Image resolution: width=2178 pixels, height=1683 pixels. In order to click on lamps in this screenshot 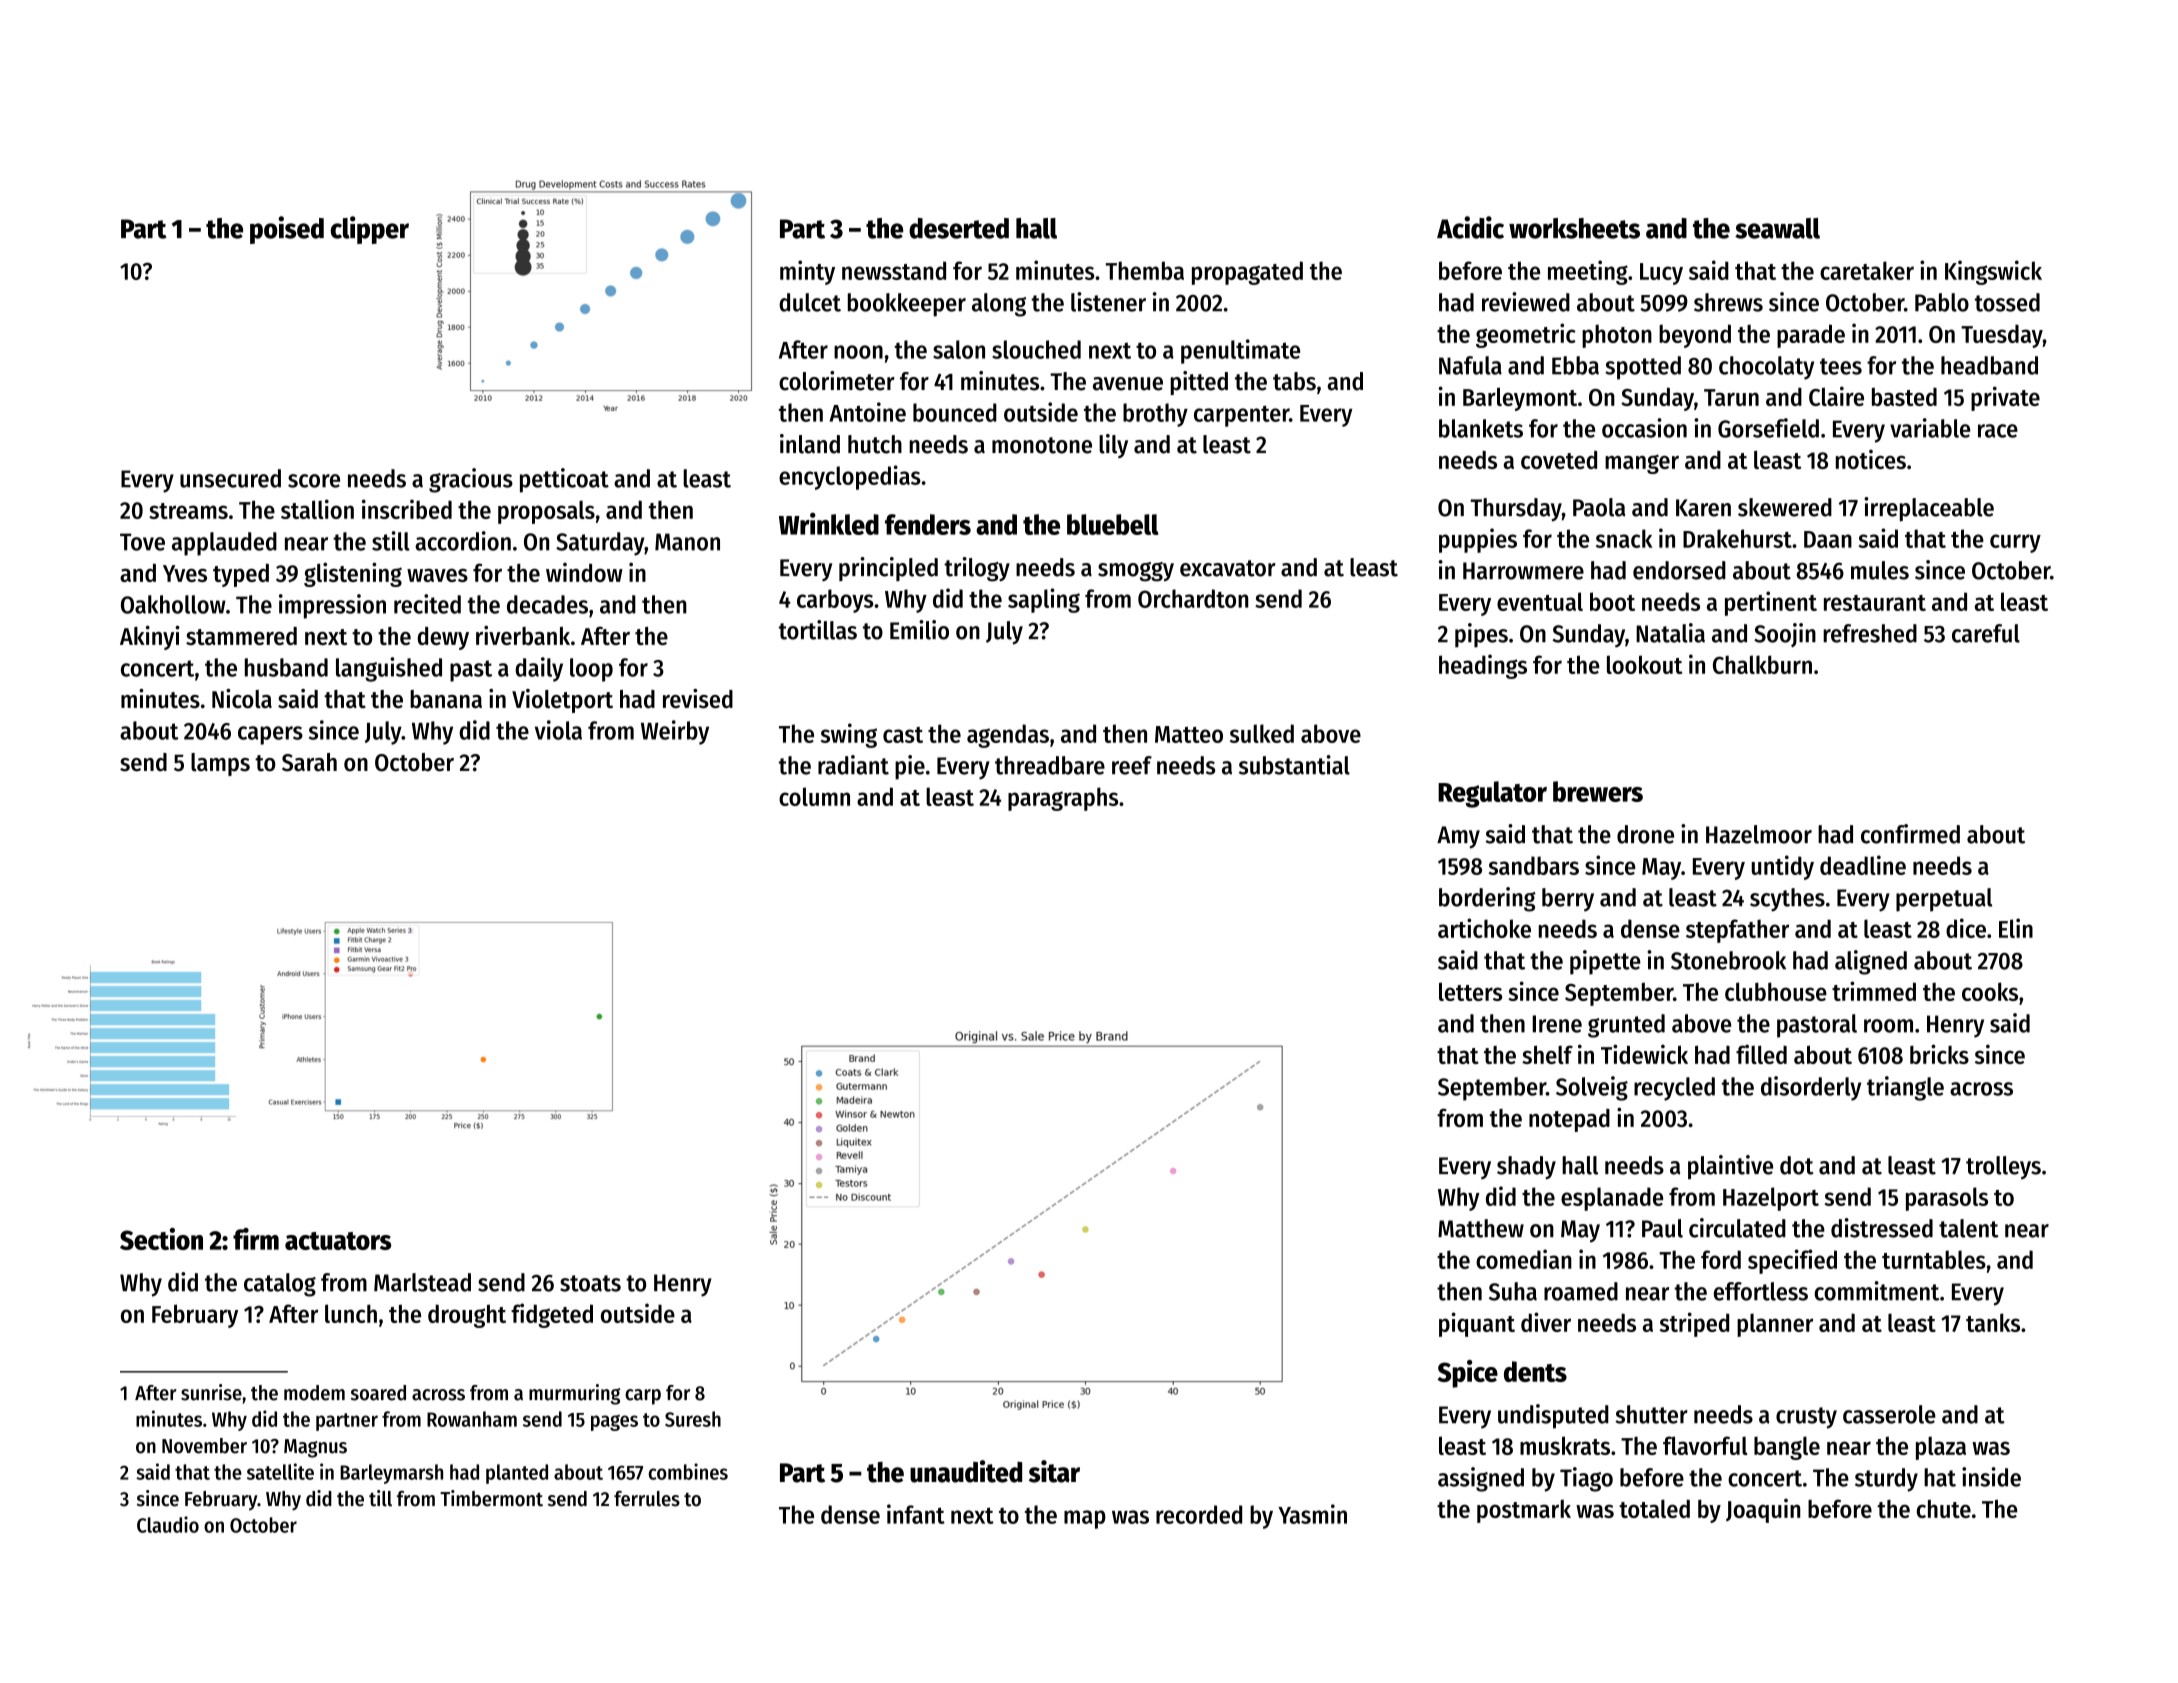, I will do `click(220, 764)`.
